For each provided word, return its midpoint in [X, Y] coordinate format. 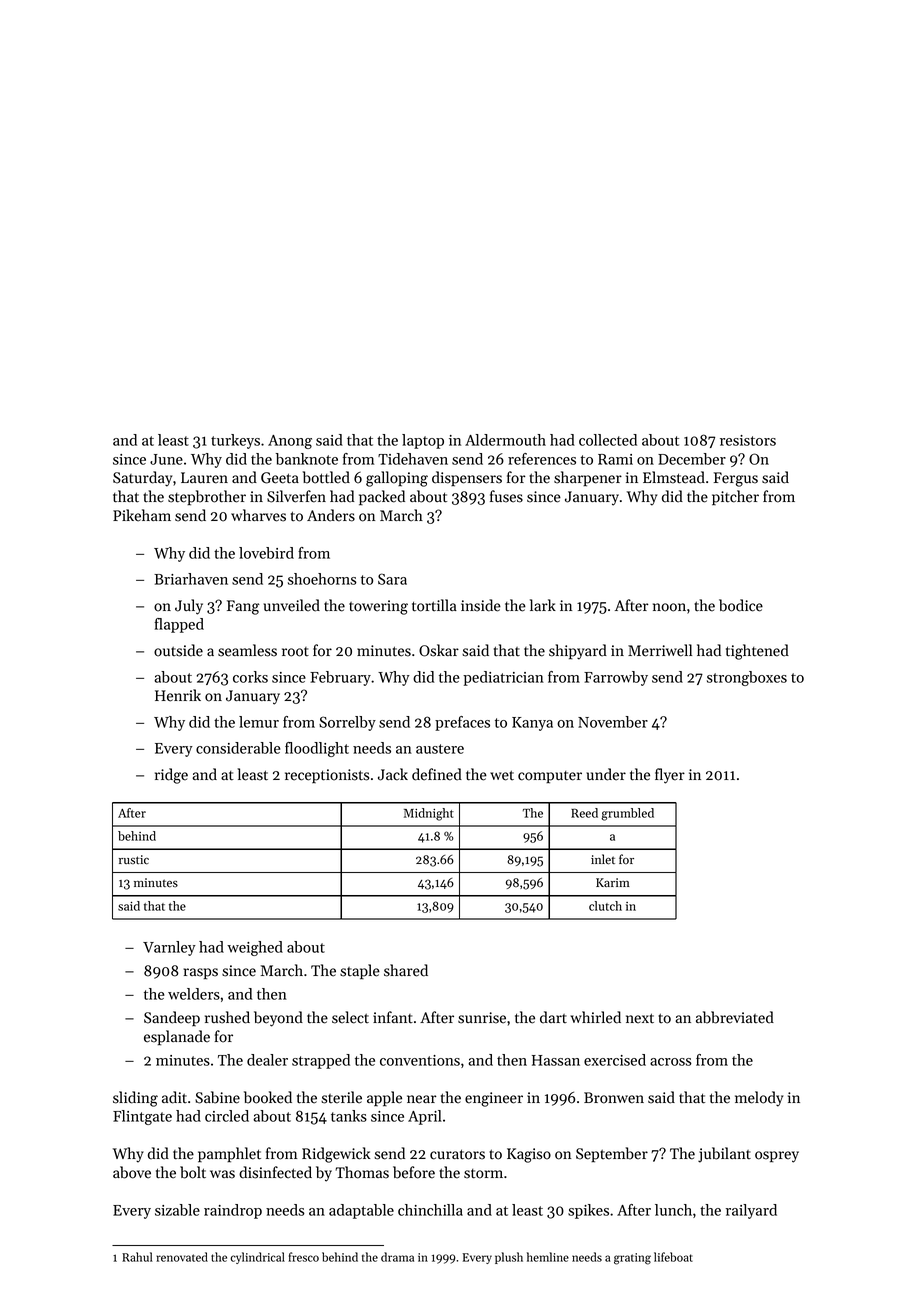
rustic [134, 860]
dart [553, 1017]
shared [406, 970]
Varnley [169, 948]
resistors [748, 440]
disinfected [275, 1172]
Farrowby [616, 678]
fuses [506, 496]
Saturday [142, 479]
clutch [605, 906]
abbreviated [735, 1017]
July [189, 607]
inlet [603, 859]
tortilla [434, 605]
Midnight [429, 814]
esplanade [177, 1038]
